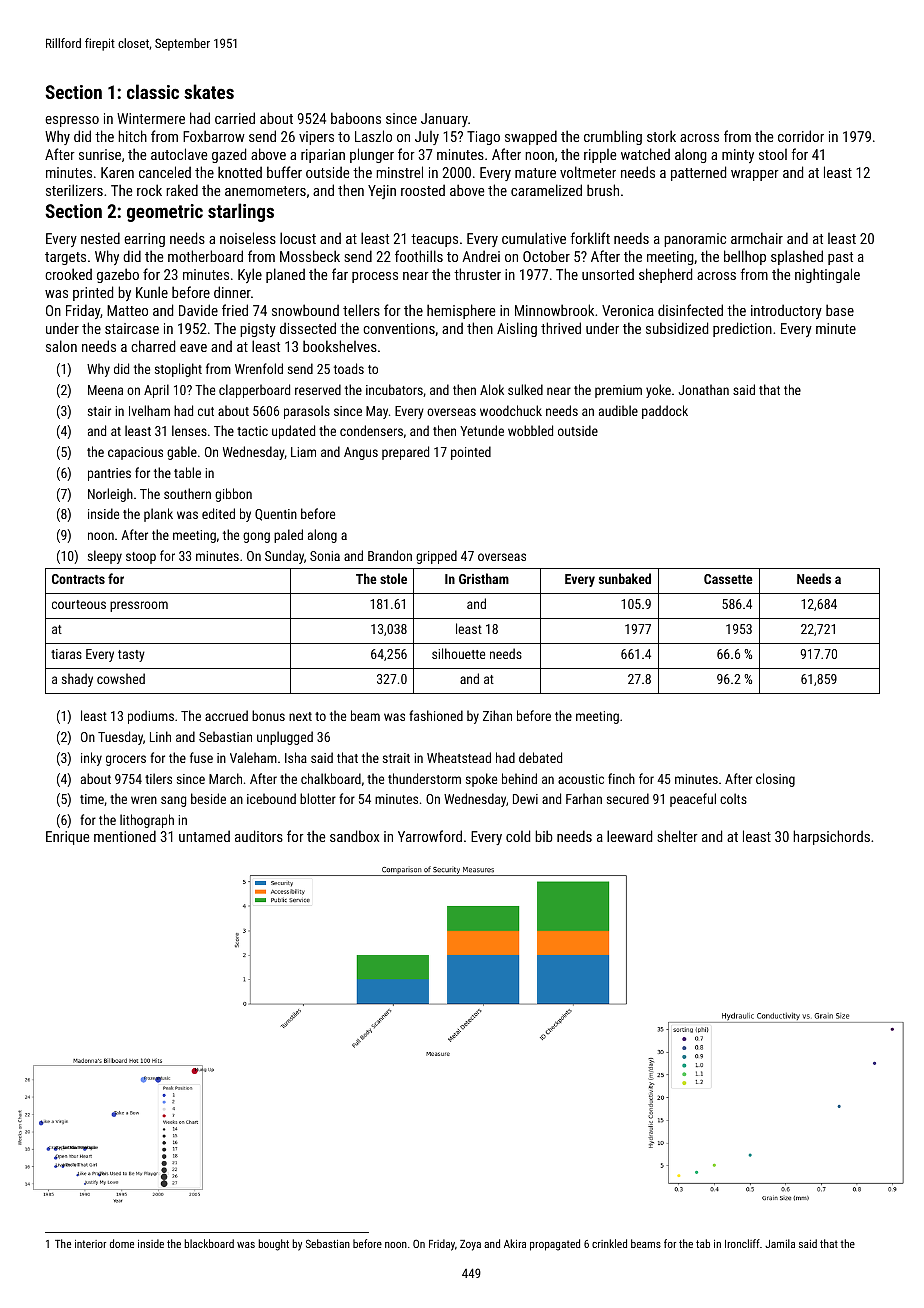 Image resolution: width=924 pixels, height=1308 pixels. What do you see at coordinates (122, 1243) in the image?
I see `dome` at bounding box center [122, 1243].
